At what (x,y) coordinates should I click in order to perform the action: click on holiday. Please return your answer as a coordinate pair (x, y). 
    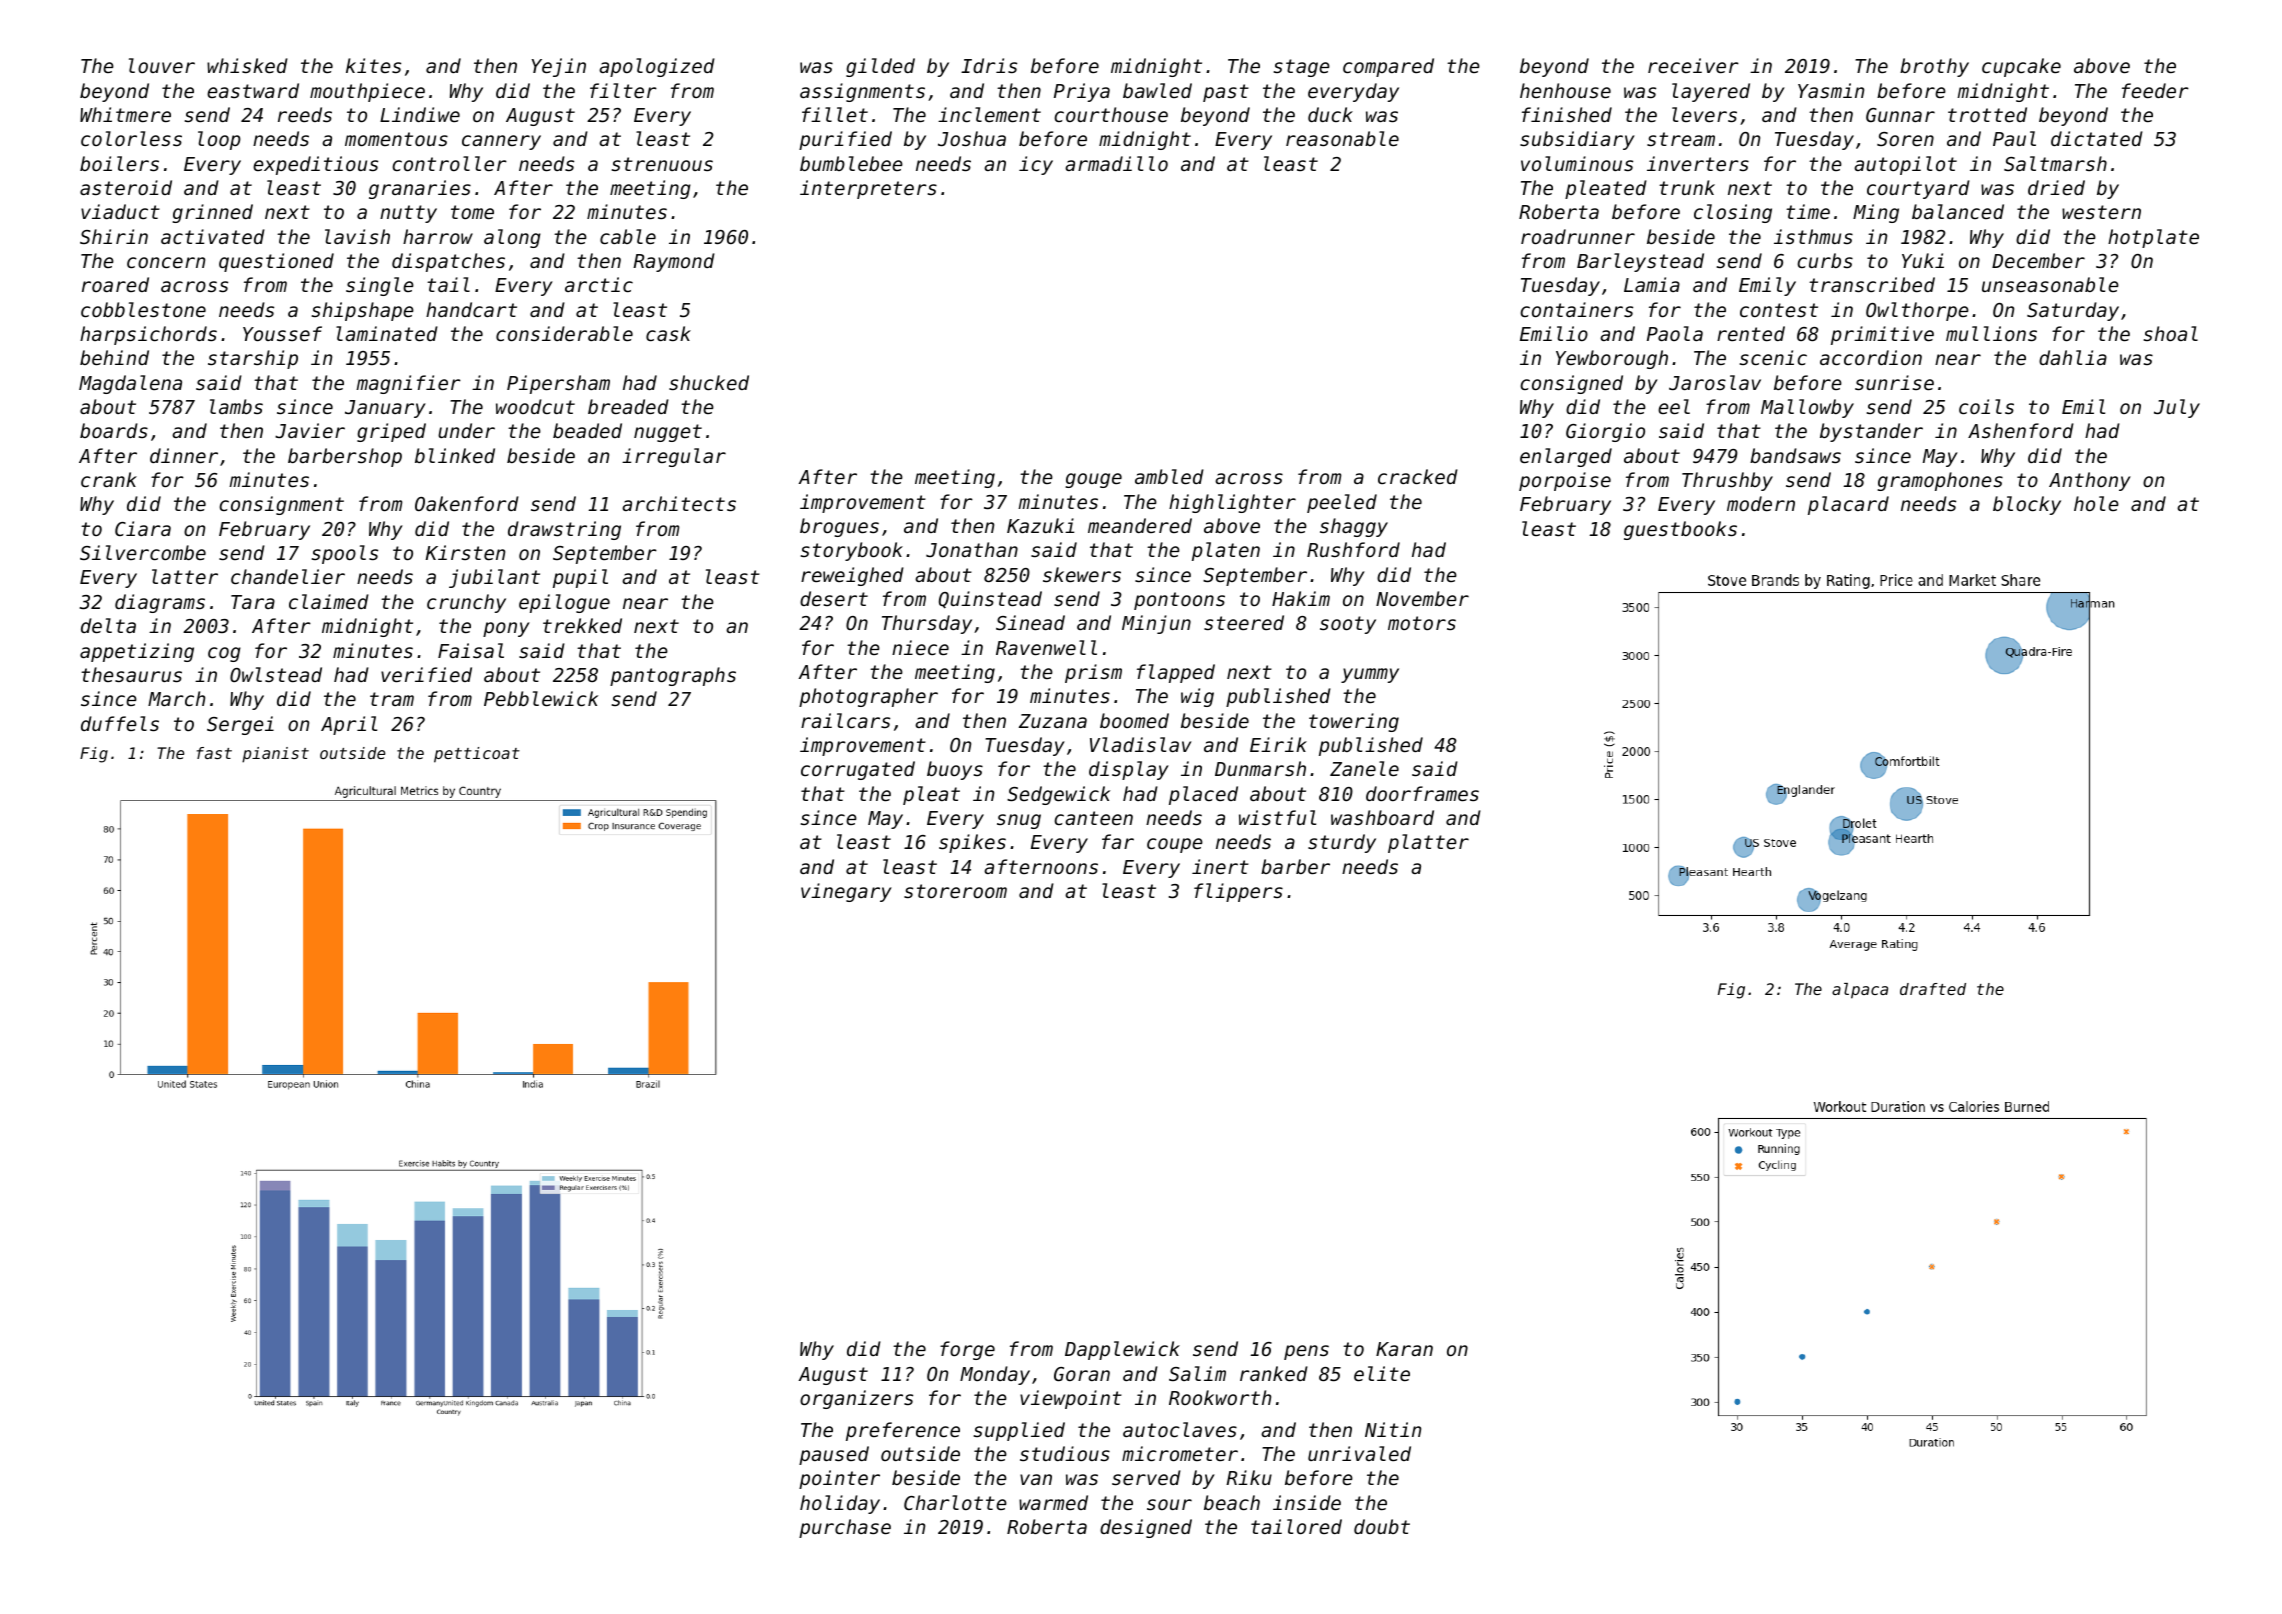
    Looking at the image, I should click on (840, 1504).
